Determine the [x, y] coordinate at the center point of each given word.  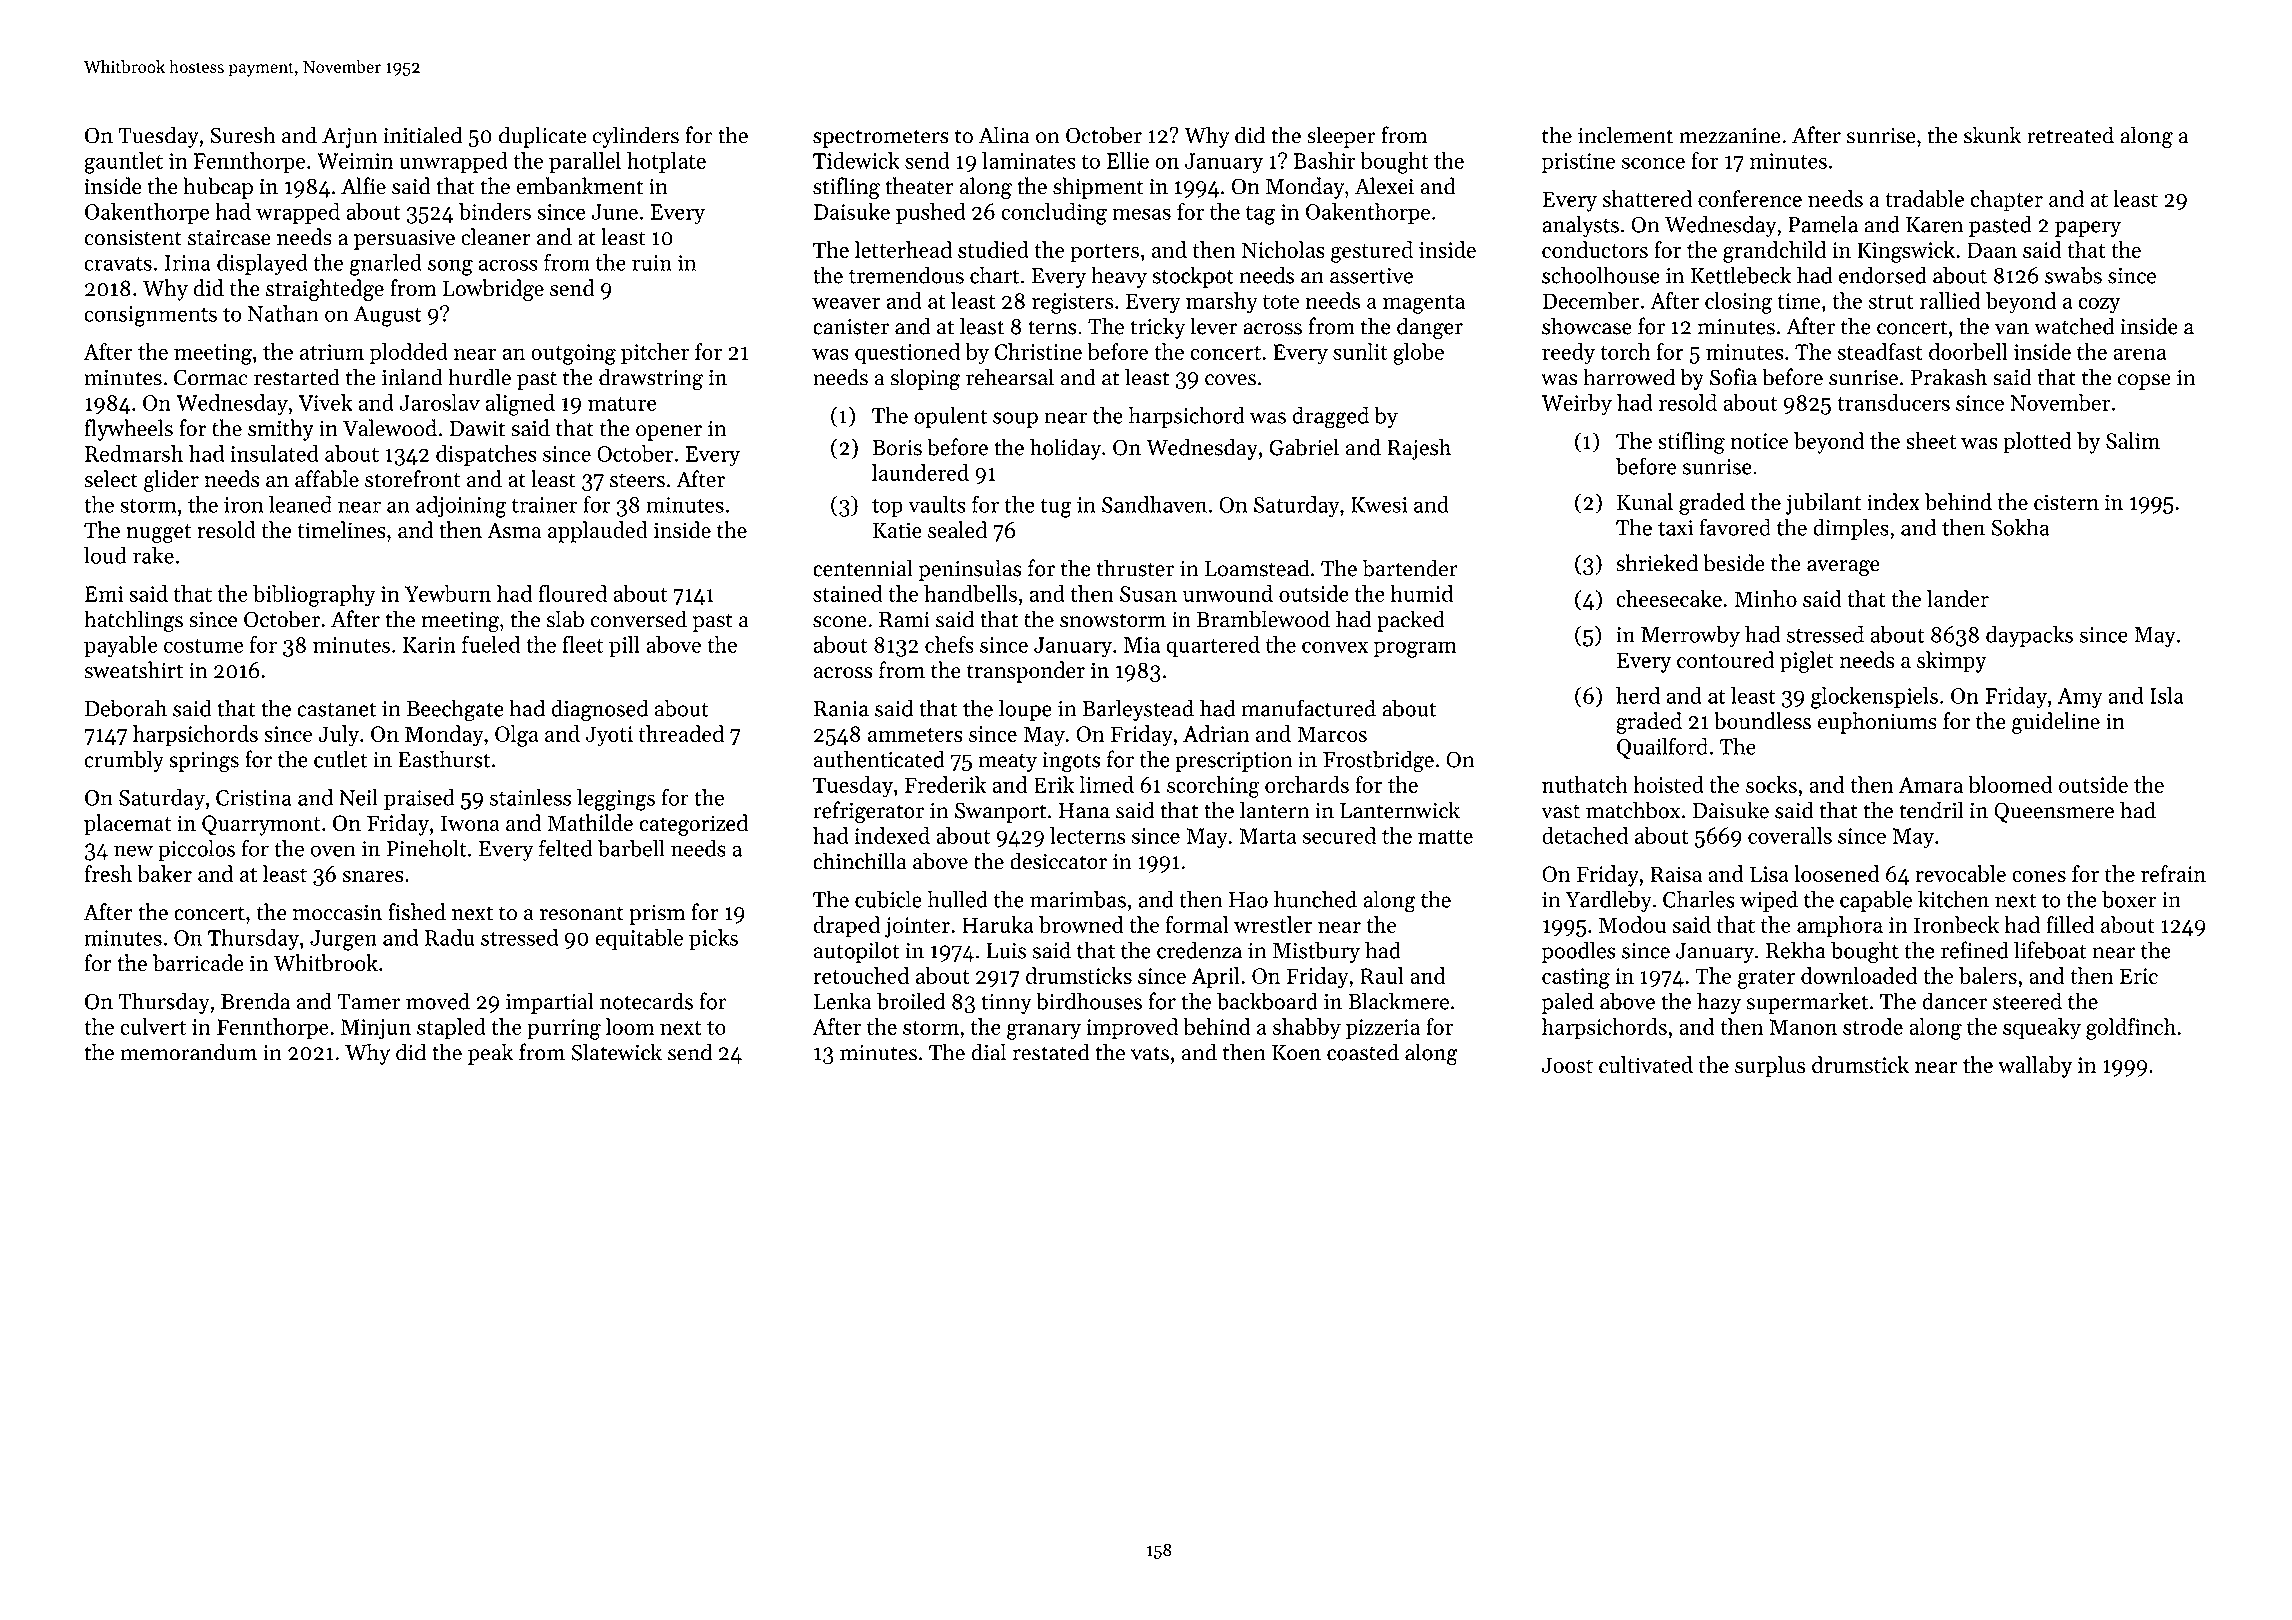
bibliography [314, 596]
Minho [1765, 598]
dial [988, 1052]
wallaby [2035, 1067]
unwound [1228, 593]
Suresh [242, 135]
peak [490, 1054]
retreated [2070, 135]
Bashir [1325, 160]
